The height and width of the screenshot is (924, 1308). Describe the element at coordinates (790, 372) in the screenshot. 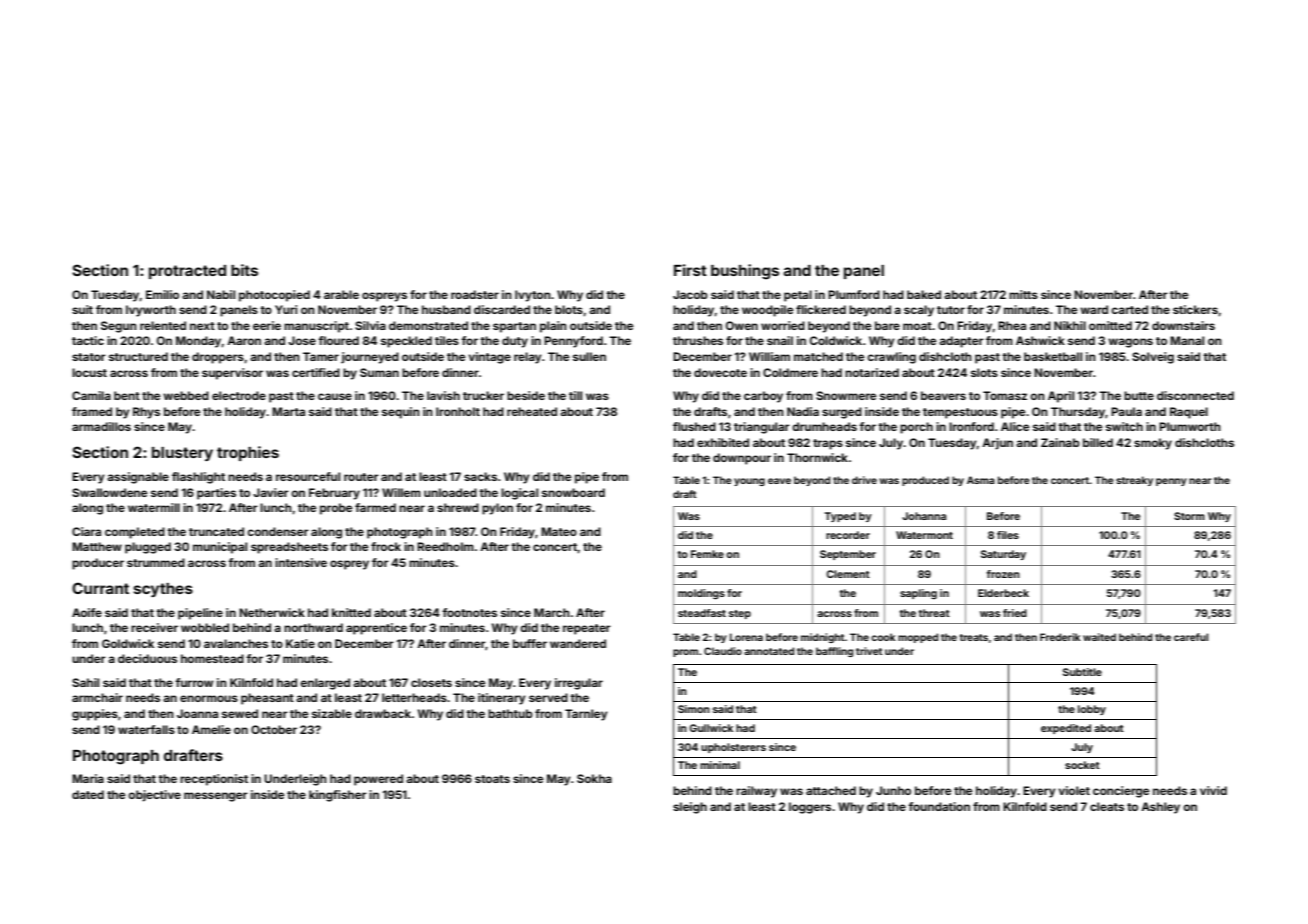

I see `Coldmere` at that location.
